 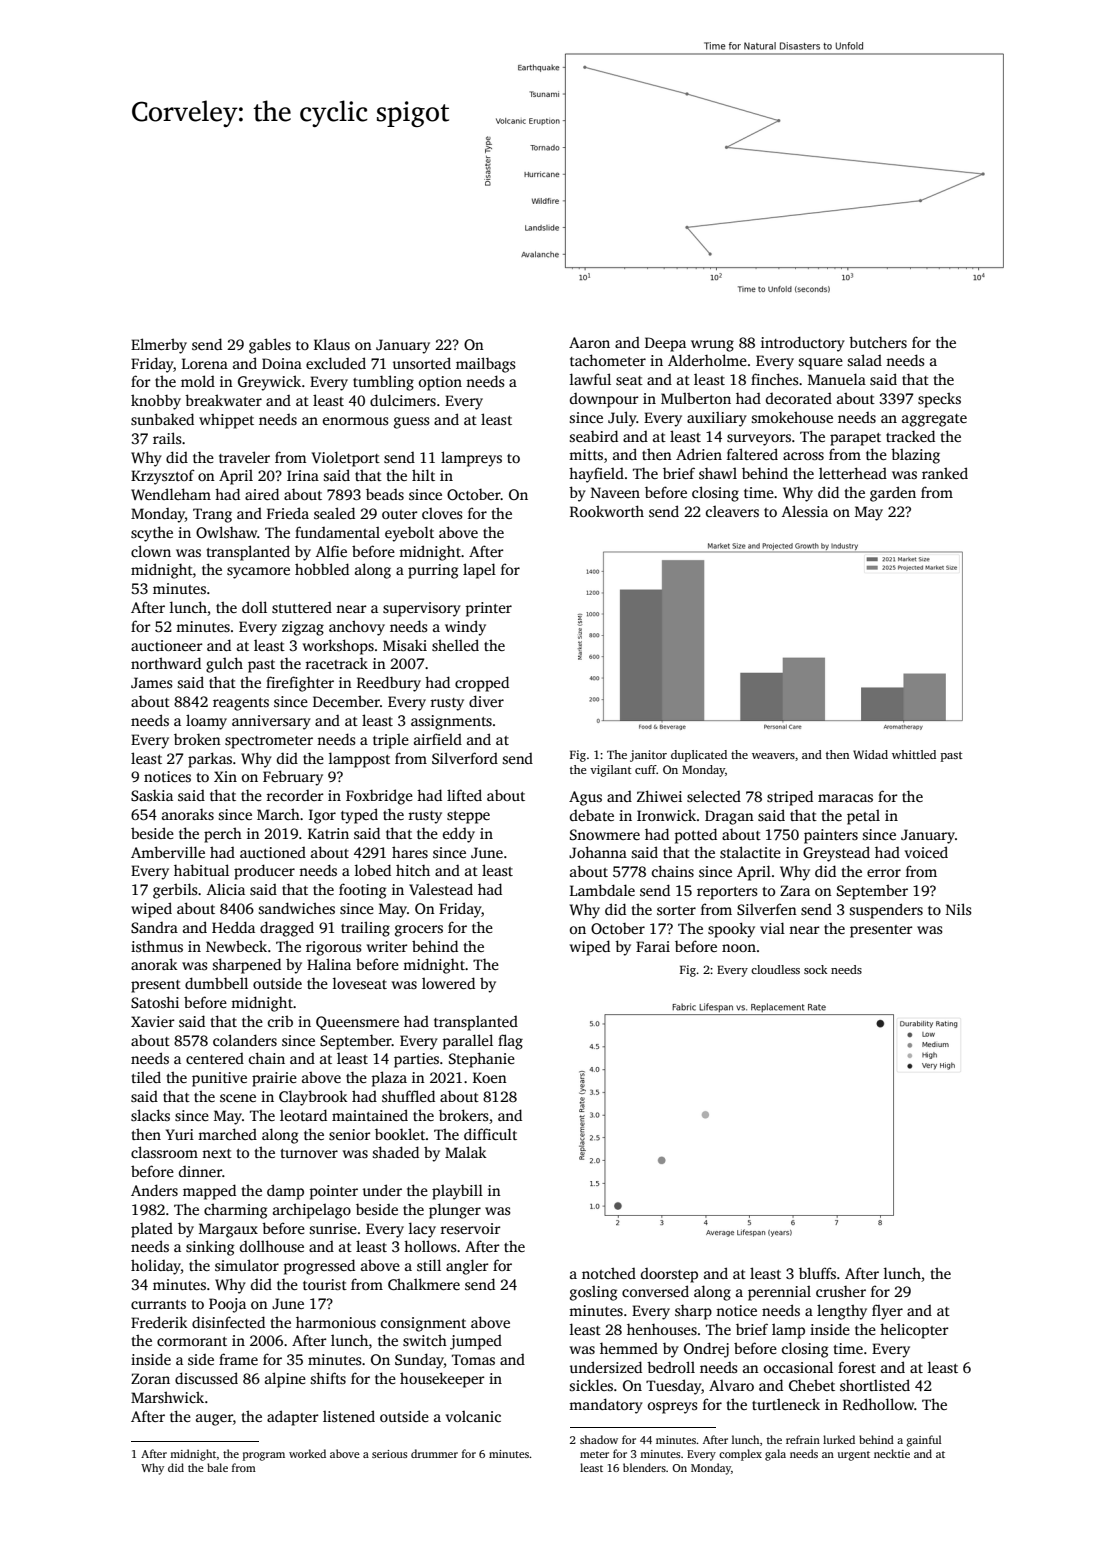 What do you see at coordinates (192, 1341) in the screenshot?
I see `cormorant` at bounding box center [192, 1341].
